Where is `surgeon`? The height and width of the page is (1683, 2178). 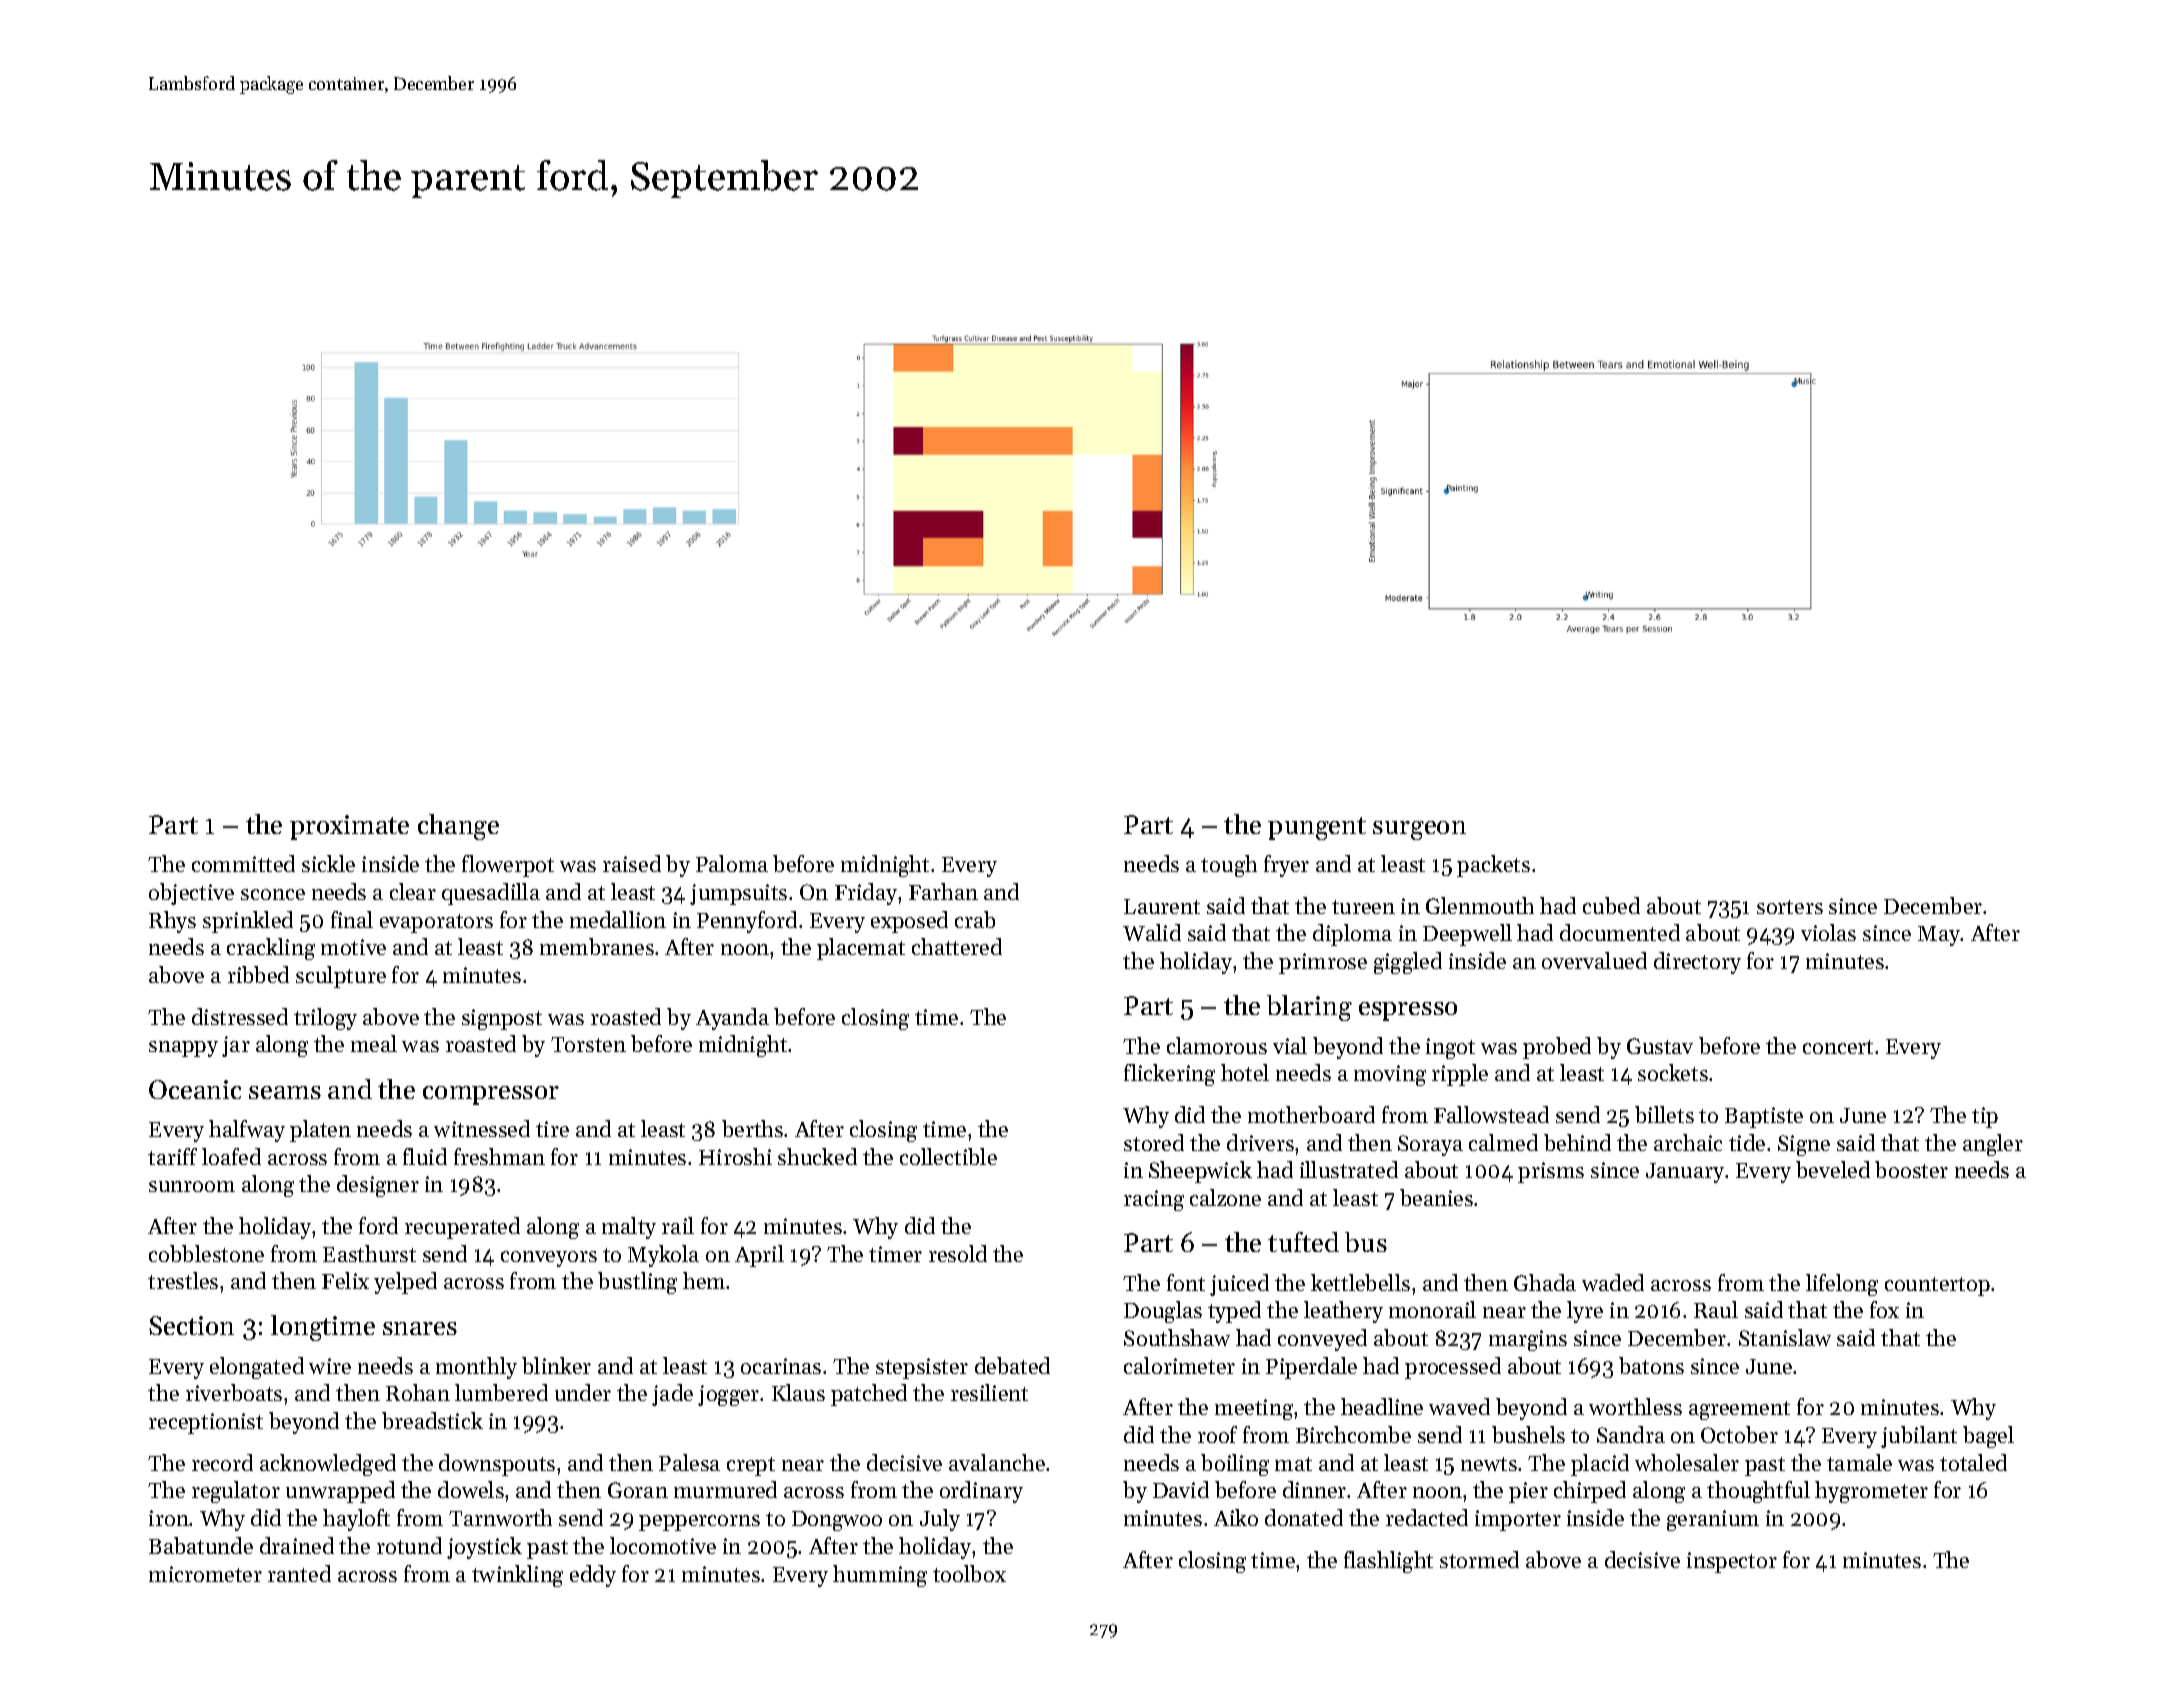 surgeon is located at coordinates (1419, 830).
